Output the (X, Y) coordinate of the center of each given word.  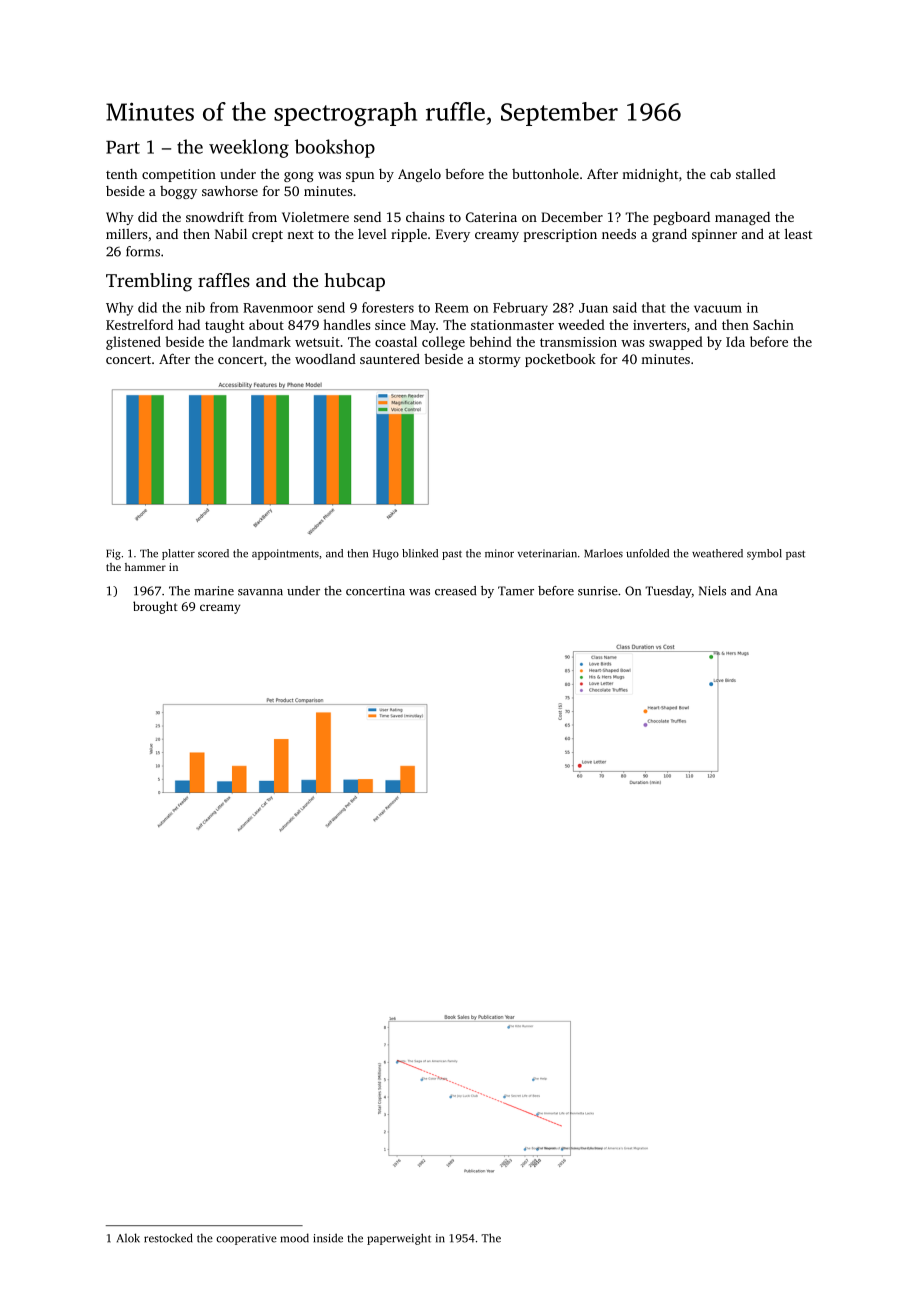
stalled (756, 174)
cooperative (246, 1239)
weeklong (249, 148)
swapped (676, 343)
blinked (420, 553)
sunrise (598, 591)
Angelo (419, 175)
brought (155, 607)
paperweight (399, 1239)
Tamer (516, 591)
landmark (261, 341)
